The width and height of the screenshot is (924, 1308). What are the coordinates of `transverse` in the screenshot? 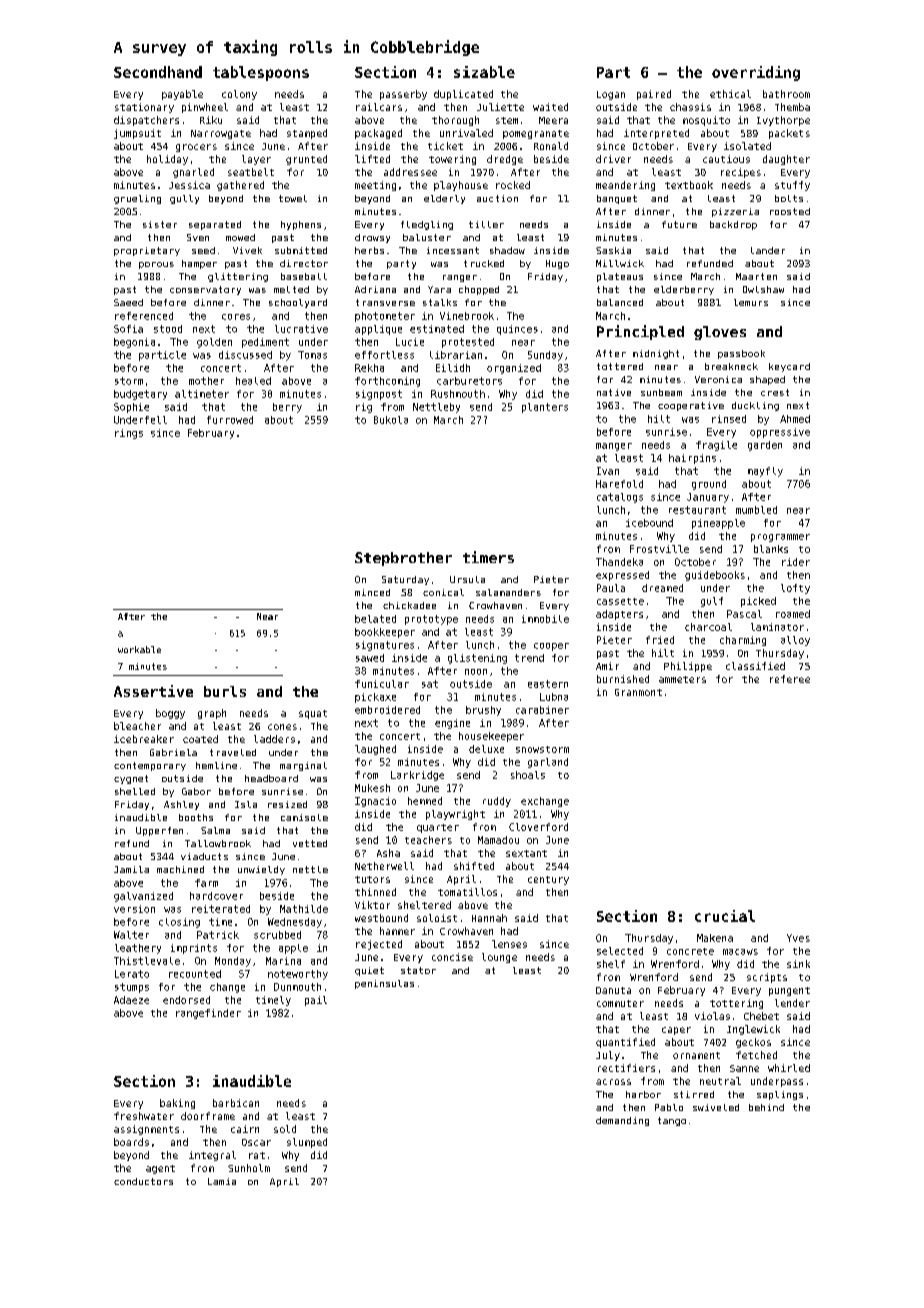 It's located at (385, 302).
